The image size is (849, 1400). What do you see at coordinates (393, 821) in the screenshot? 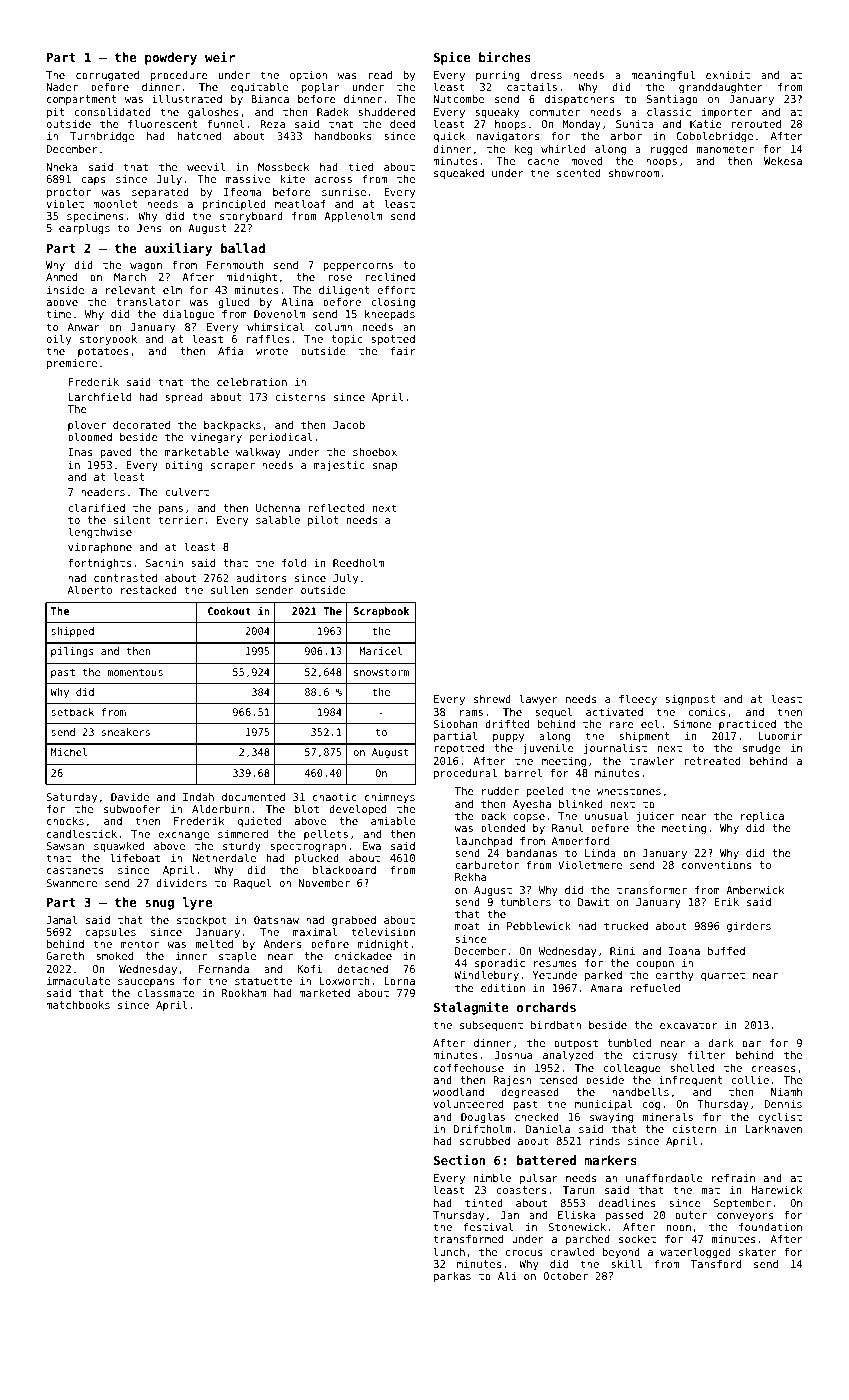
I see `amiable` at bounding box center [393, 821].
